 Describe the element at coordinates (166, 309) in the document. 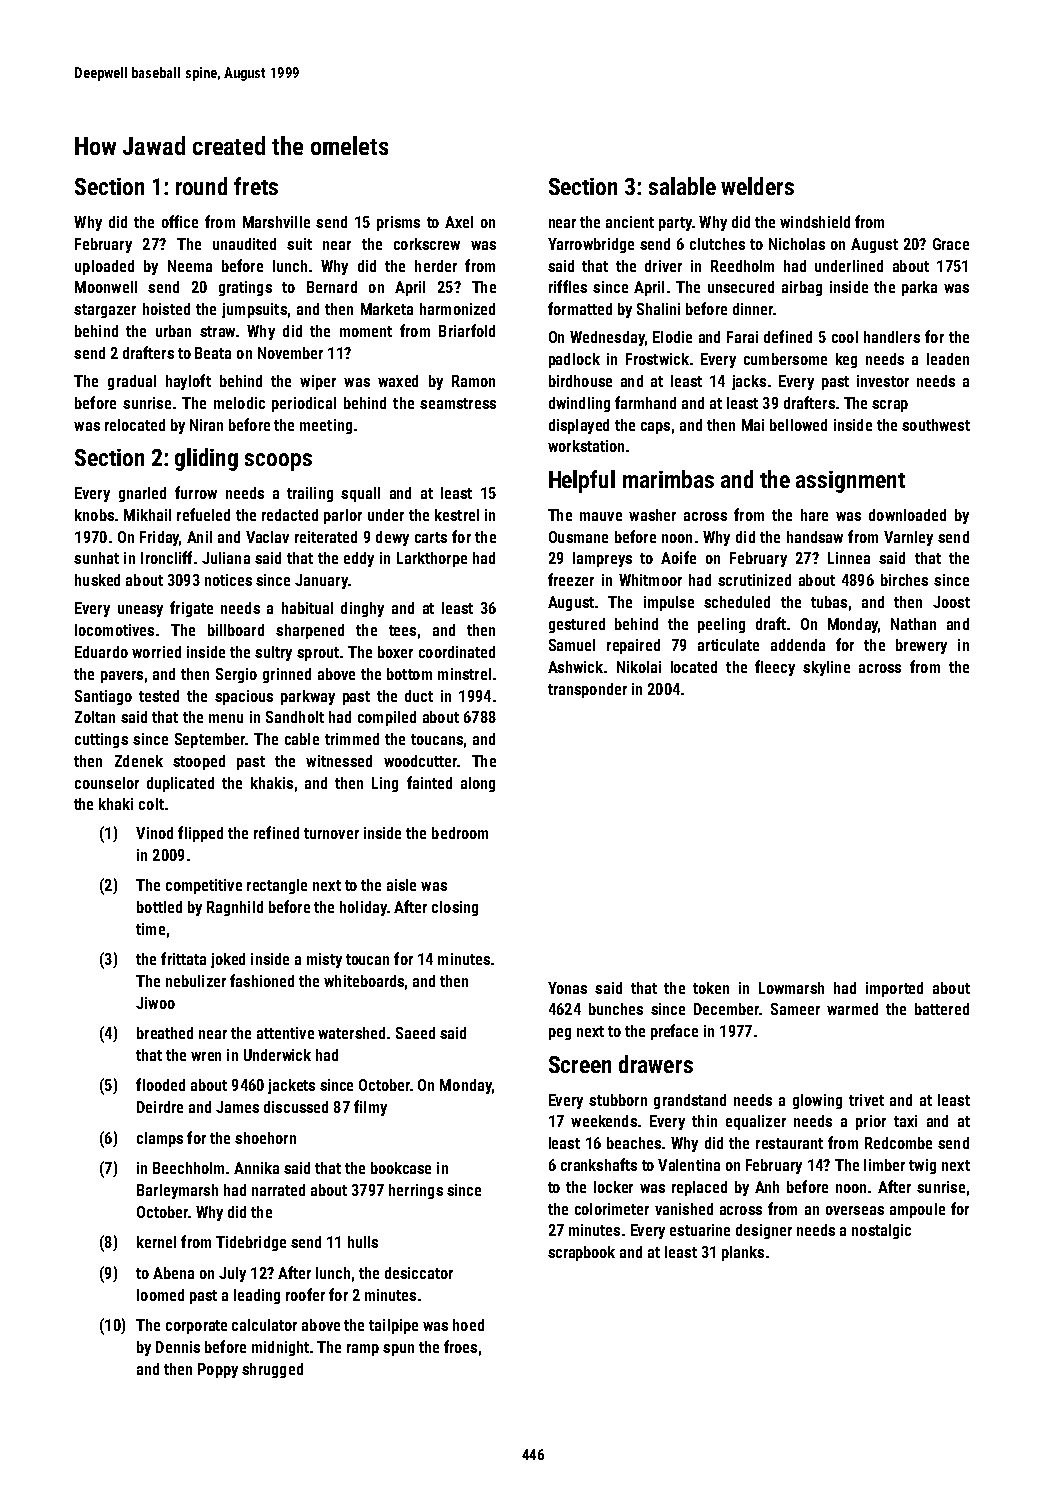

I see `hoisted` at that location.
